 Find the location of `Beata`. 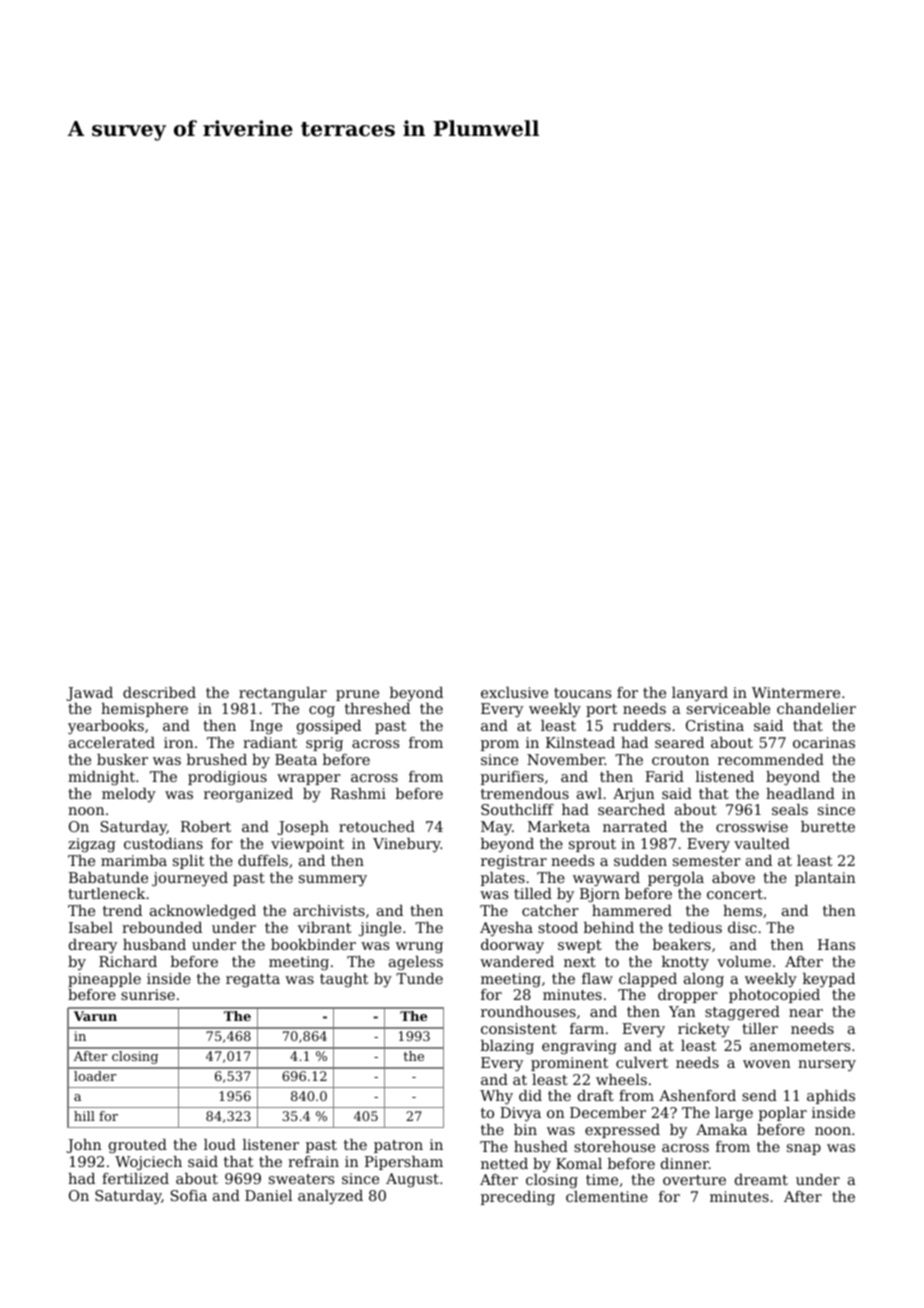

Beata is located at coordinates (296, 759).
